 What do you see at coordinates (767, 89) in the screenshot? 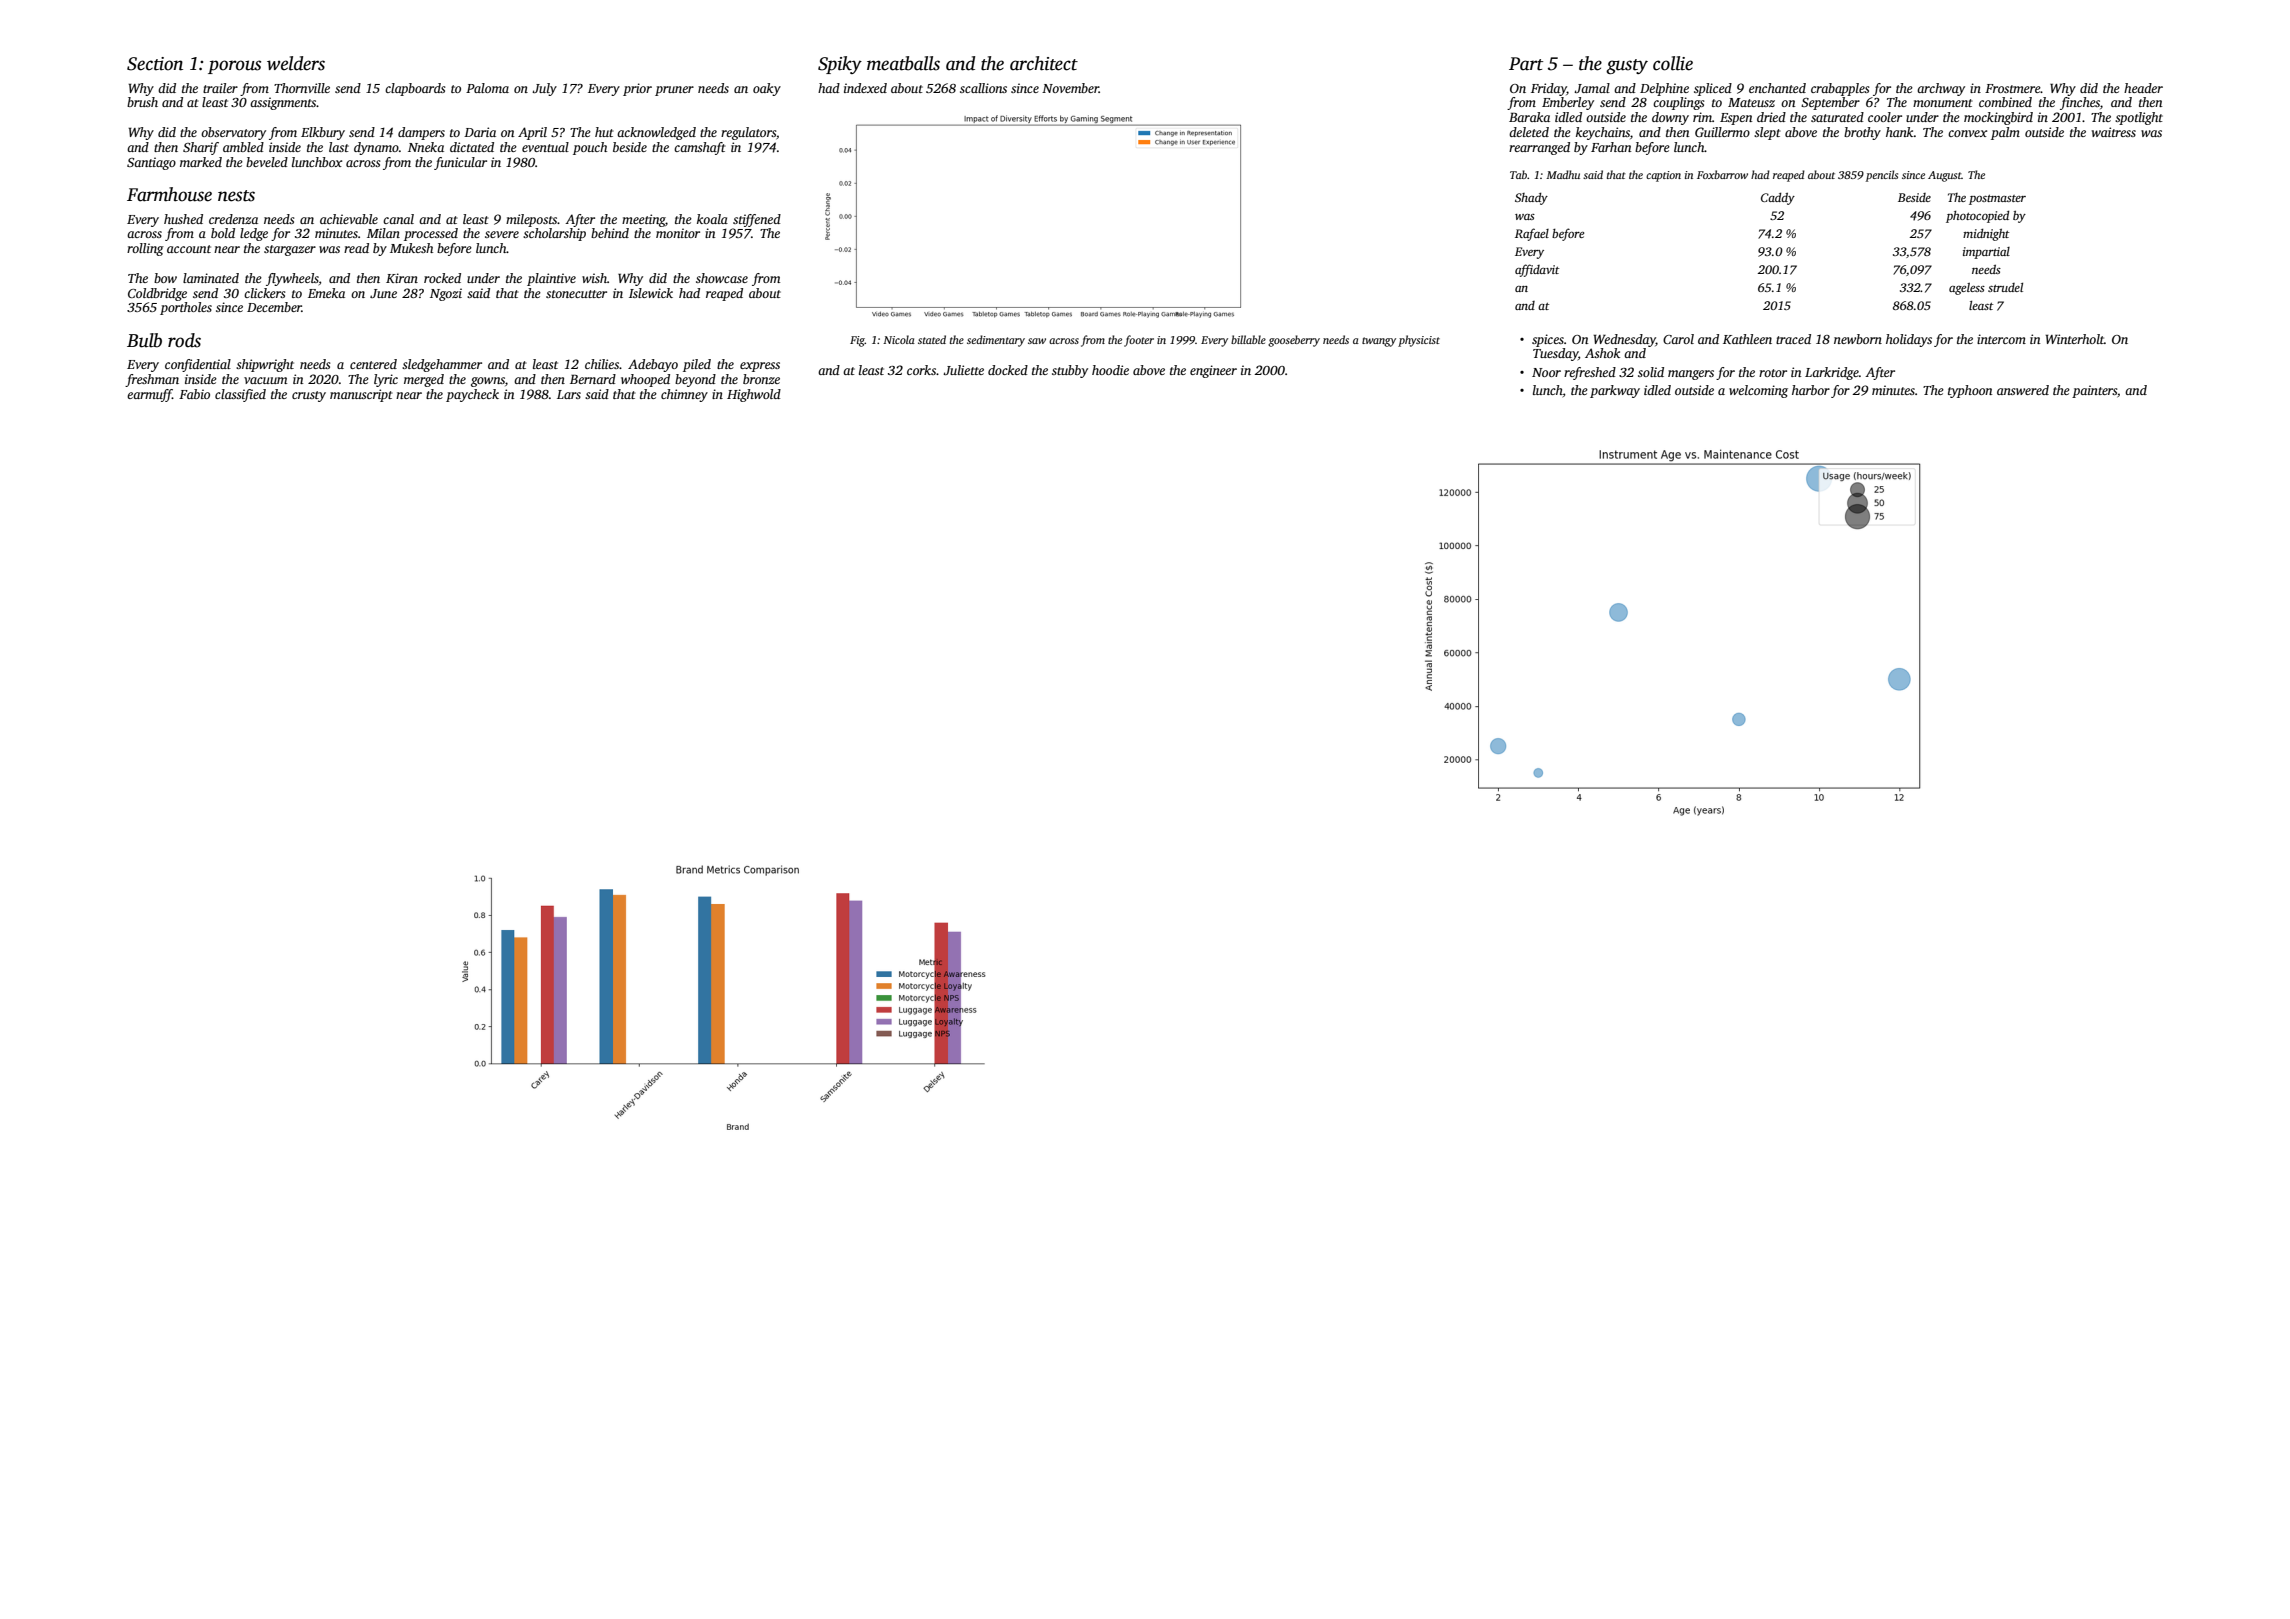
I see `oaky` at bounding box center [767, 89].
